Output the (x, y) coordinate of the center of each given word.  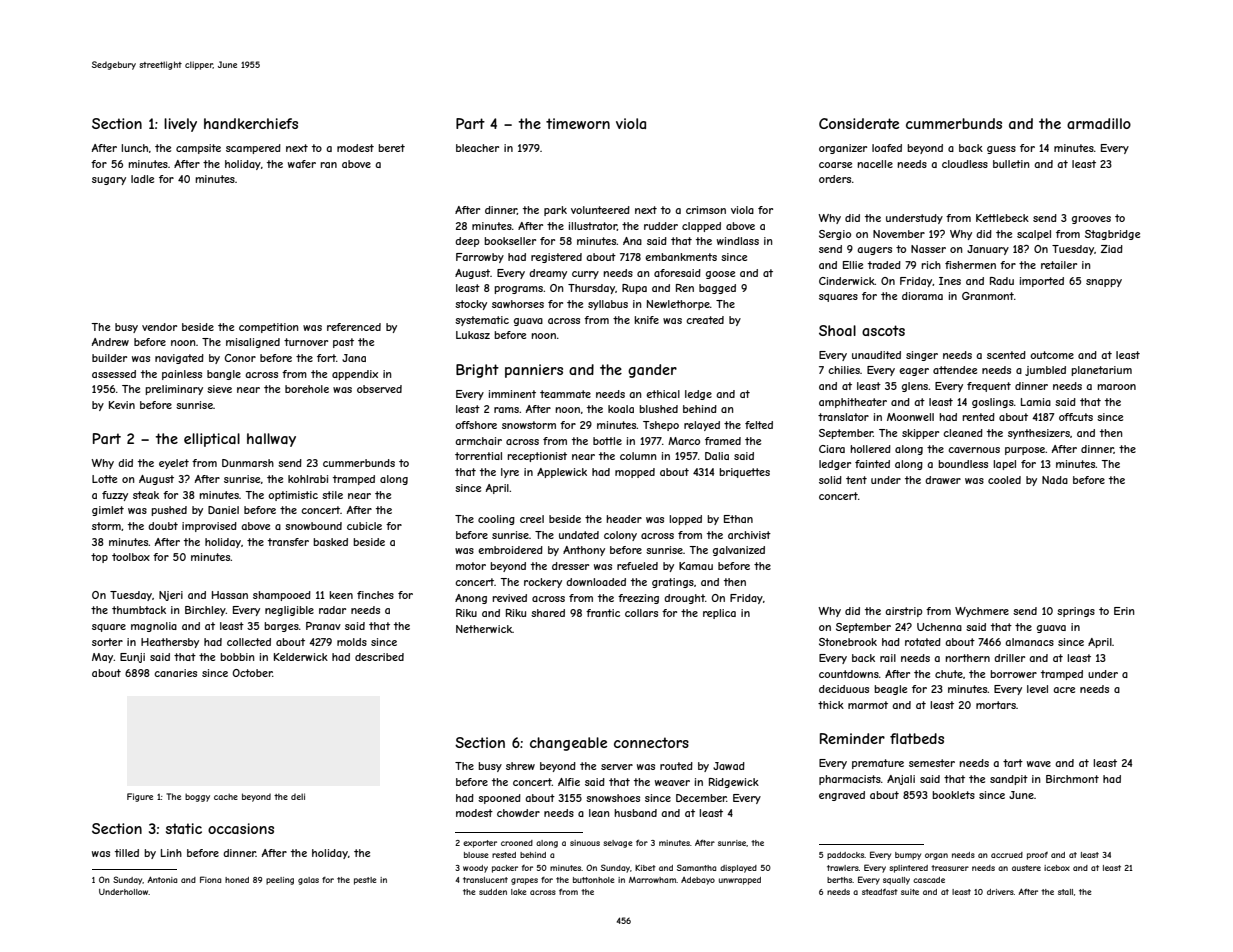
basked (330, 542)
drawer (943, 480)
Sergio (835, 235)
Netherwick (484, 629)
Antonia (162, 880)
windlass (738, 241)
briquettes (744, 473)
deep (467, 242)
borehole (307, 389)
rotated (923, 642)
